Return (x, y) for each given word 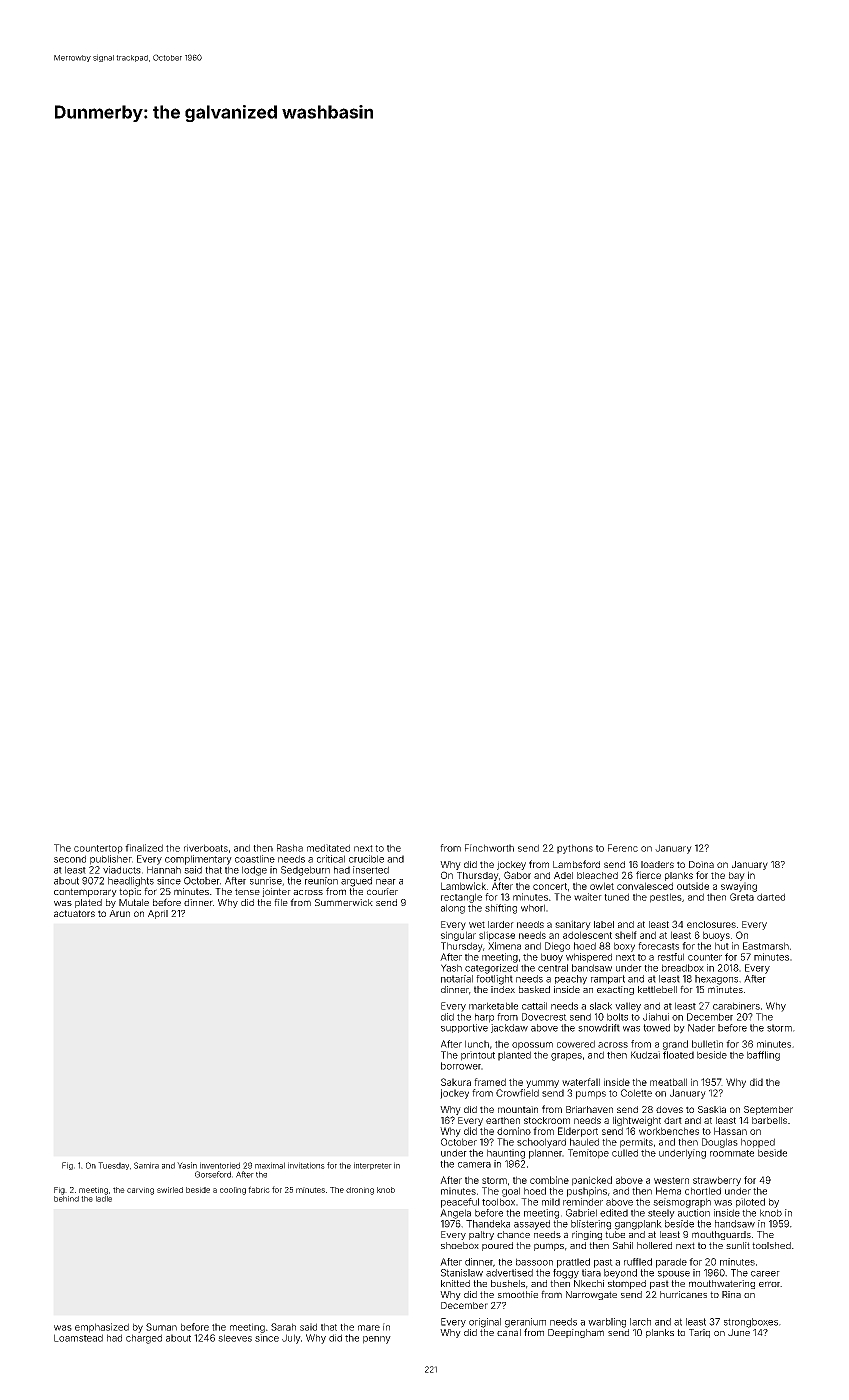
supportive (464, 1028)
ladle (104, 1199)
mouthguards (721, 1235)
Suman (161, 1327)
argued (356, 882)
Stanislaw (462, 1273)
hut (722, 946)
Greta (742, 897)
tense (247, 891)
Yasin (187, 1165)
